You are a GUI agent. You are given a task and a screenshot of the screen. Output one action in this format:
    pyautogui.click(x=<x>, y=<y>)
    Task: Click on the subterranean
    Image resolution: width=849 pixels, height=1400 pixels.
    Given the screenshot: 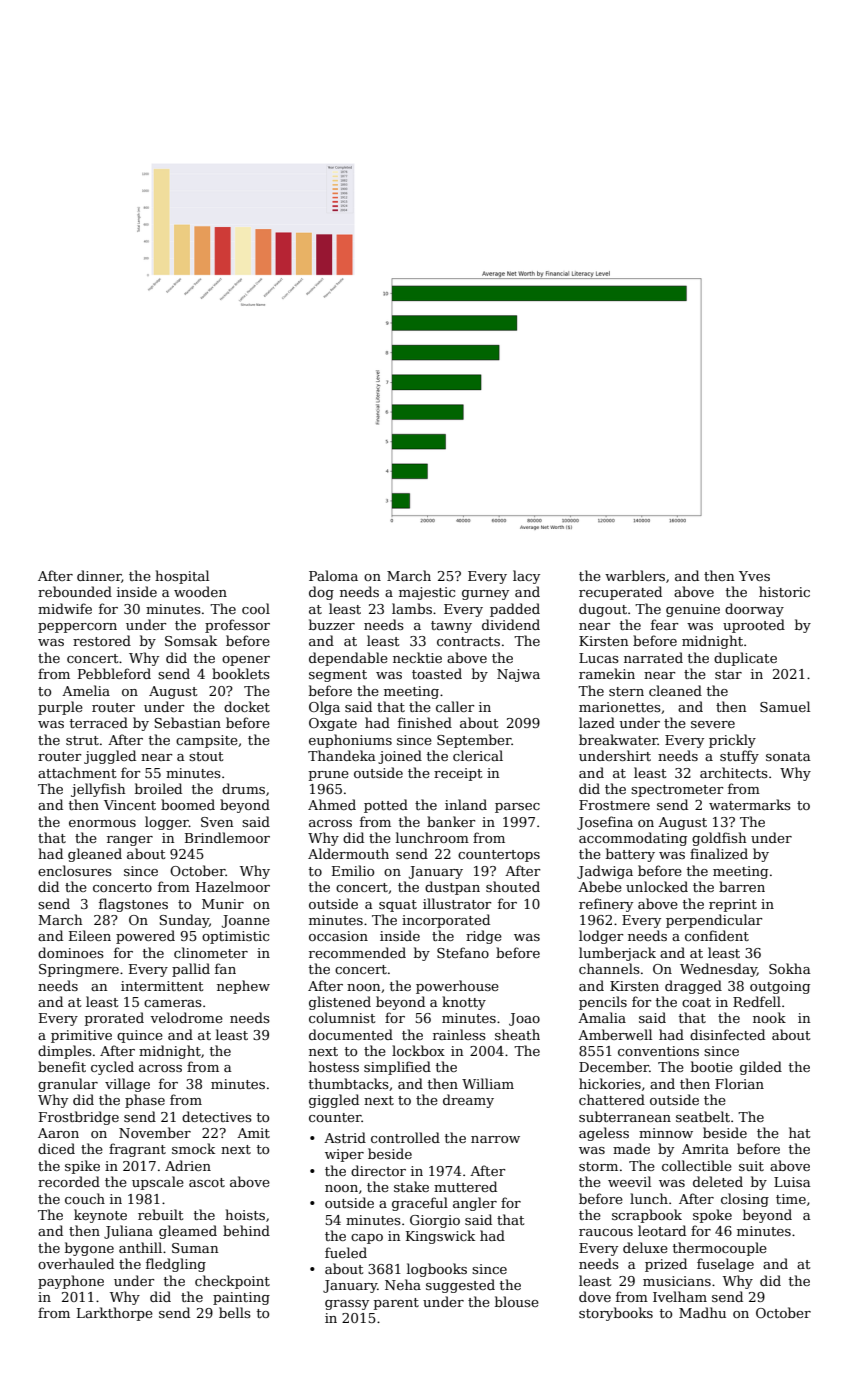 What is the action you would take?
    pyautogui.click(x=625, y=1116)
